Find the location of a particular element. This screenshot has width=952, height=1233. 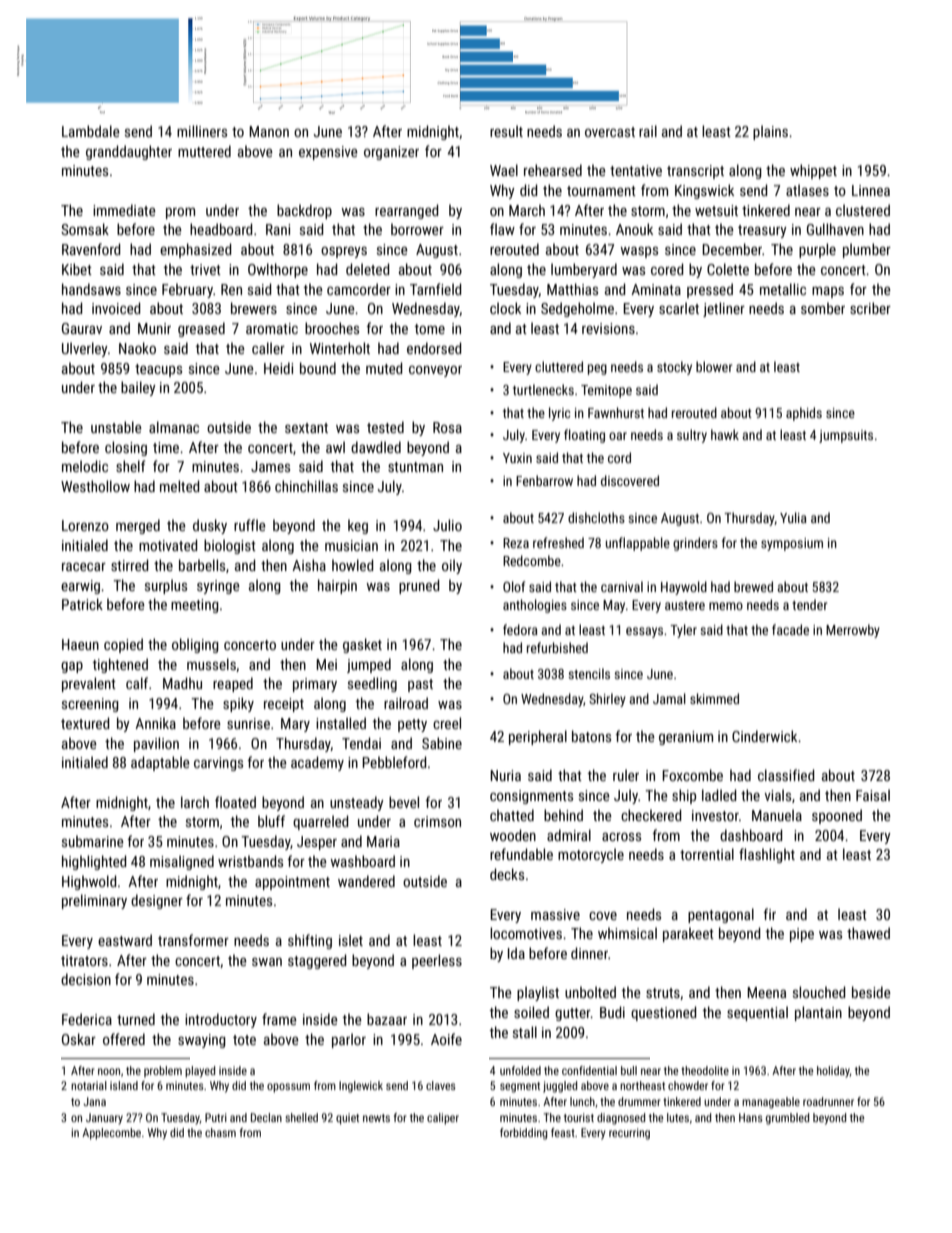

aphids is located at coordinates (804, 414).
